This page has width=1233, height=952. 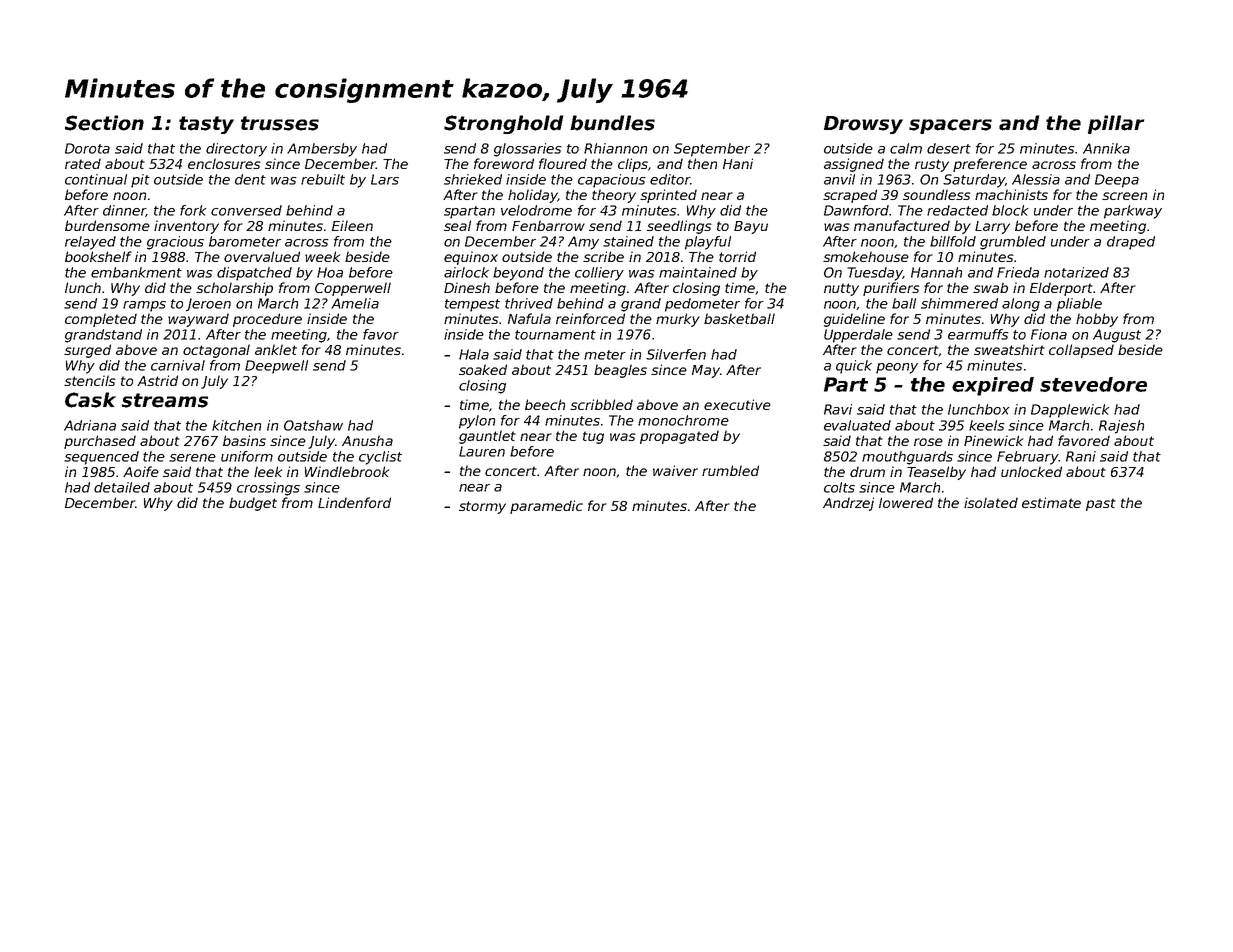 I want to click on earmuffs, so click(x=978, y=334).
